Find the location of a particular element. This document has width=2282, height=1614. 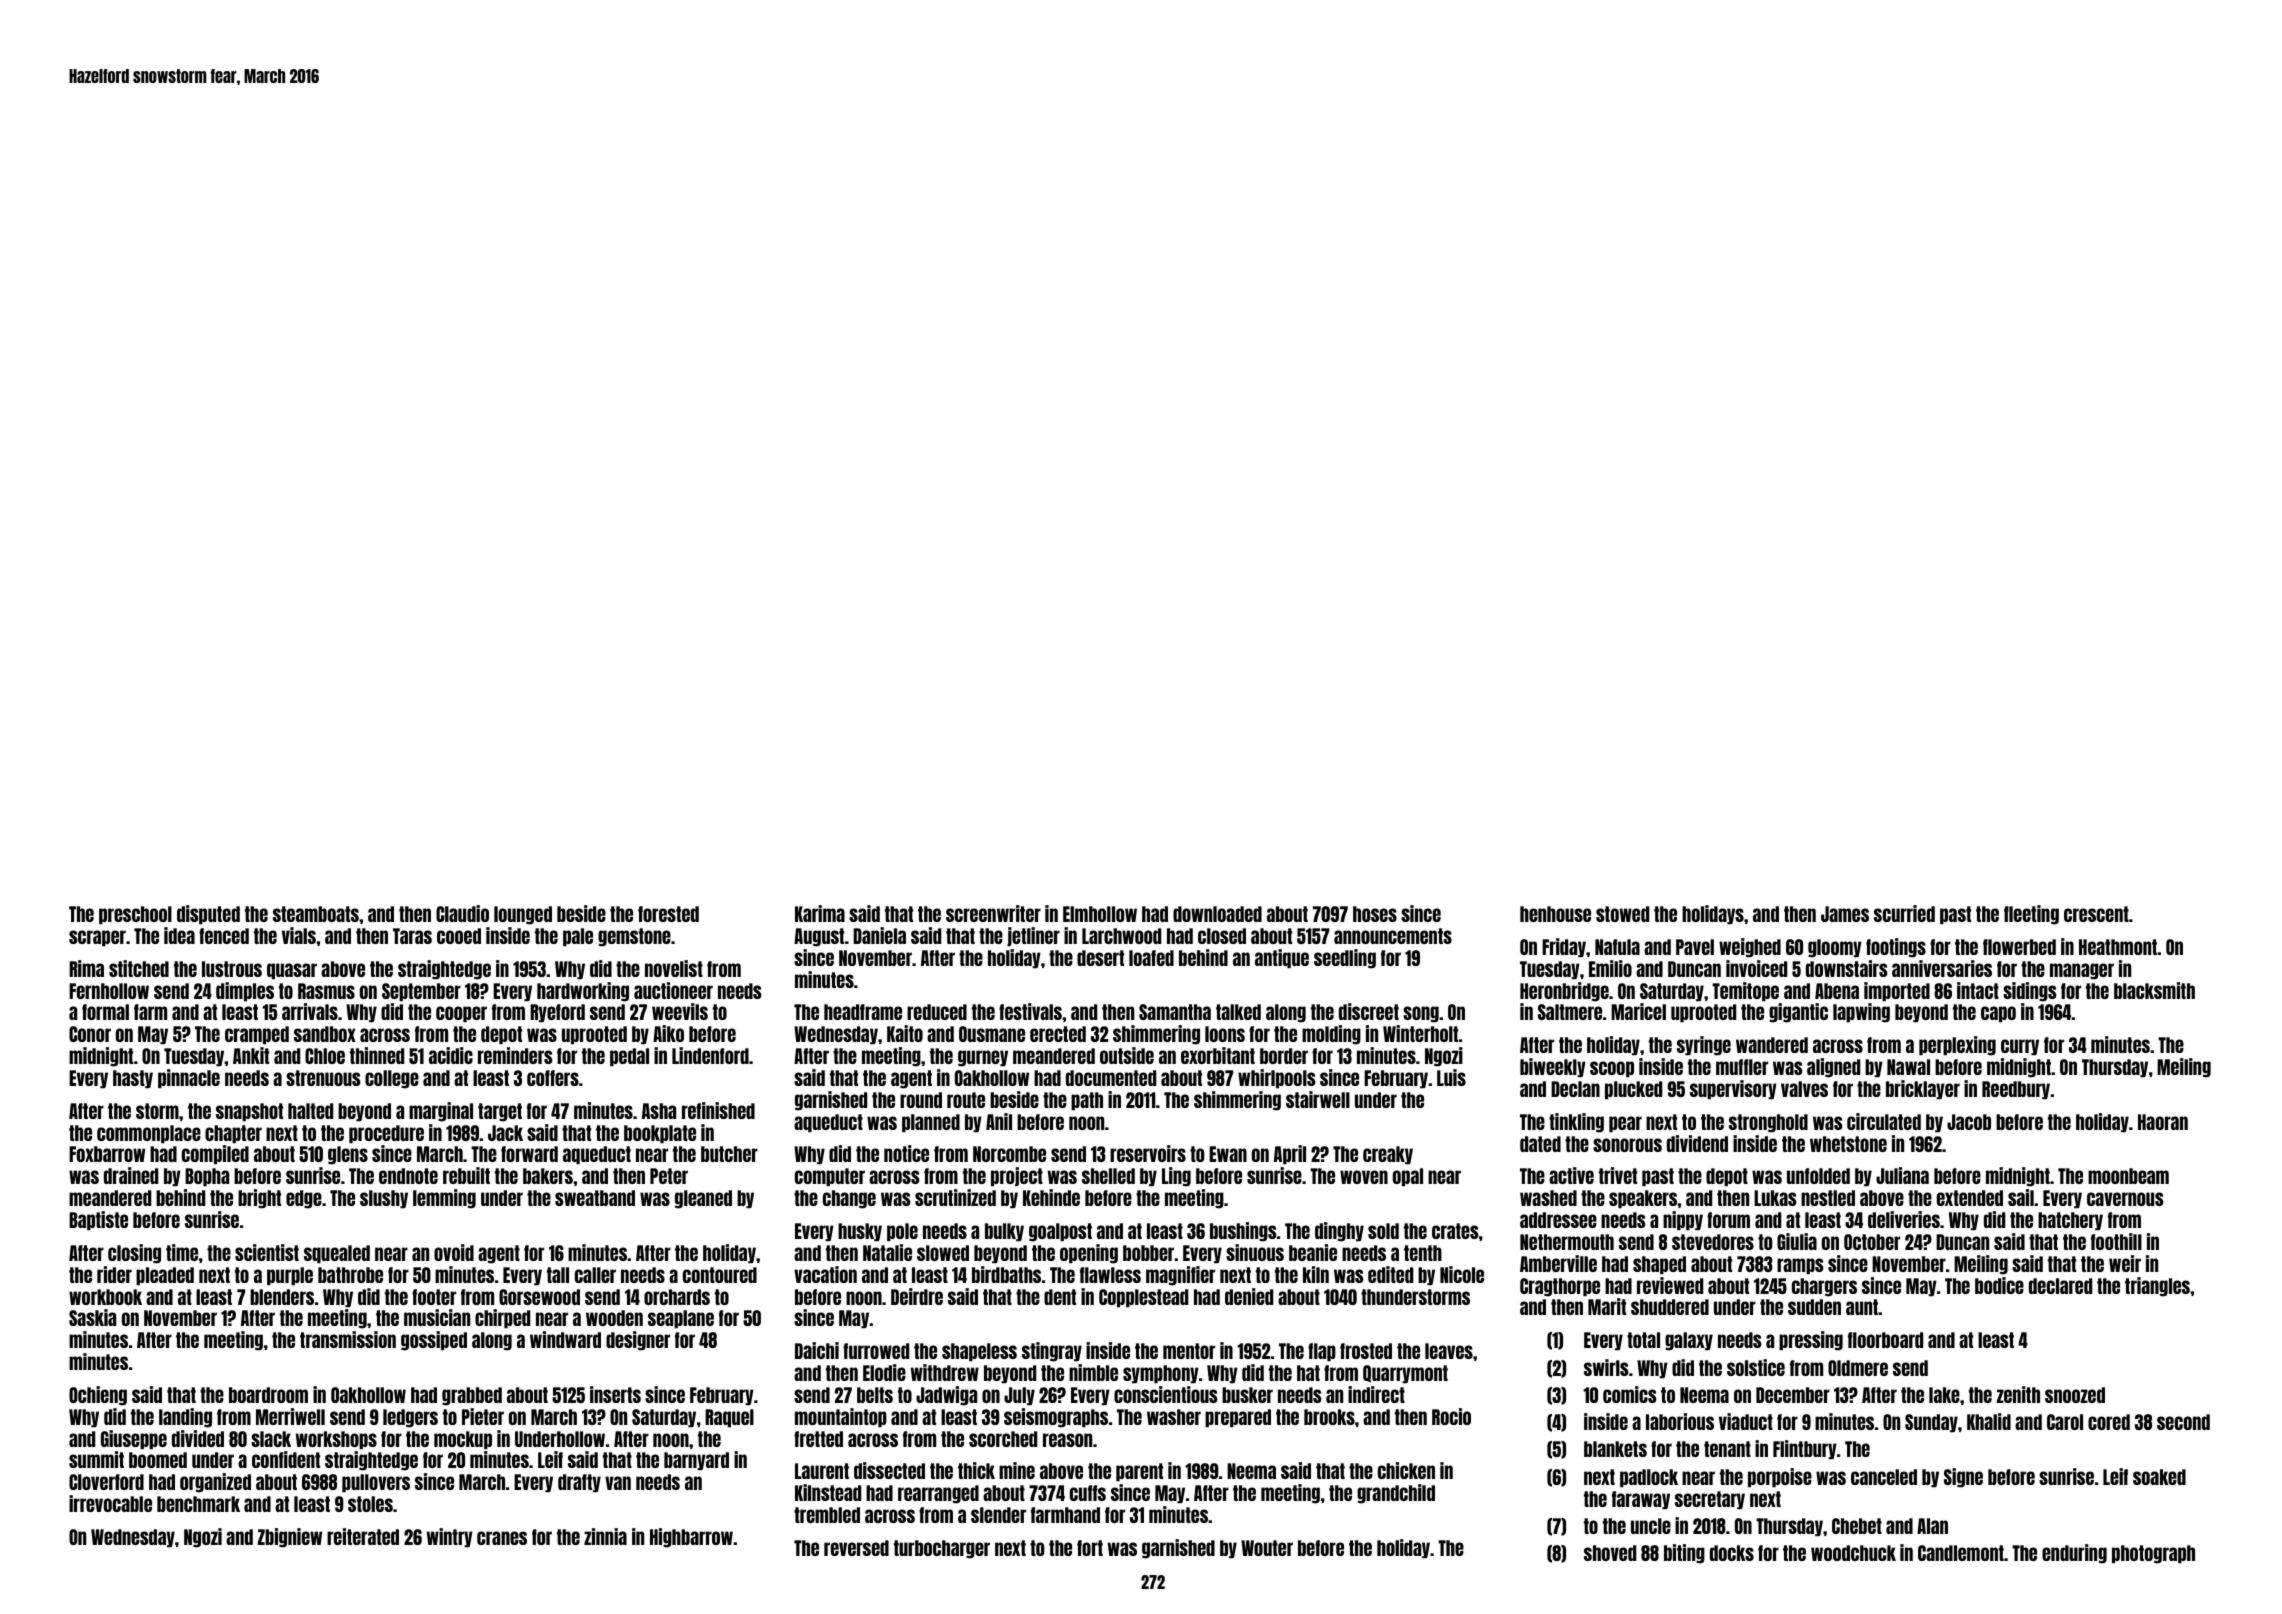

mentor is located at coordinates (1189, 1351).
